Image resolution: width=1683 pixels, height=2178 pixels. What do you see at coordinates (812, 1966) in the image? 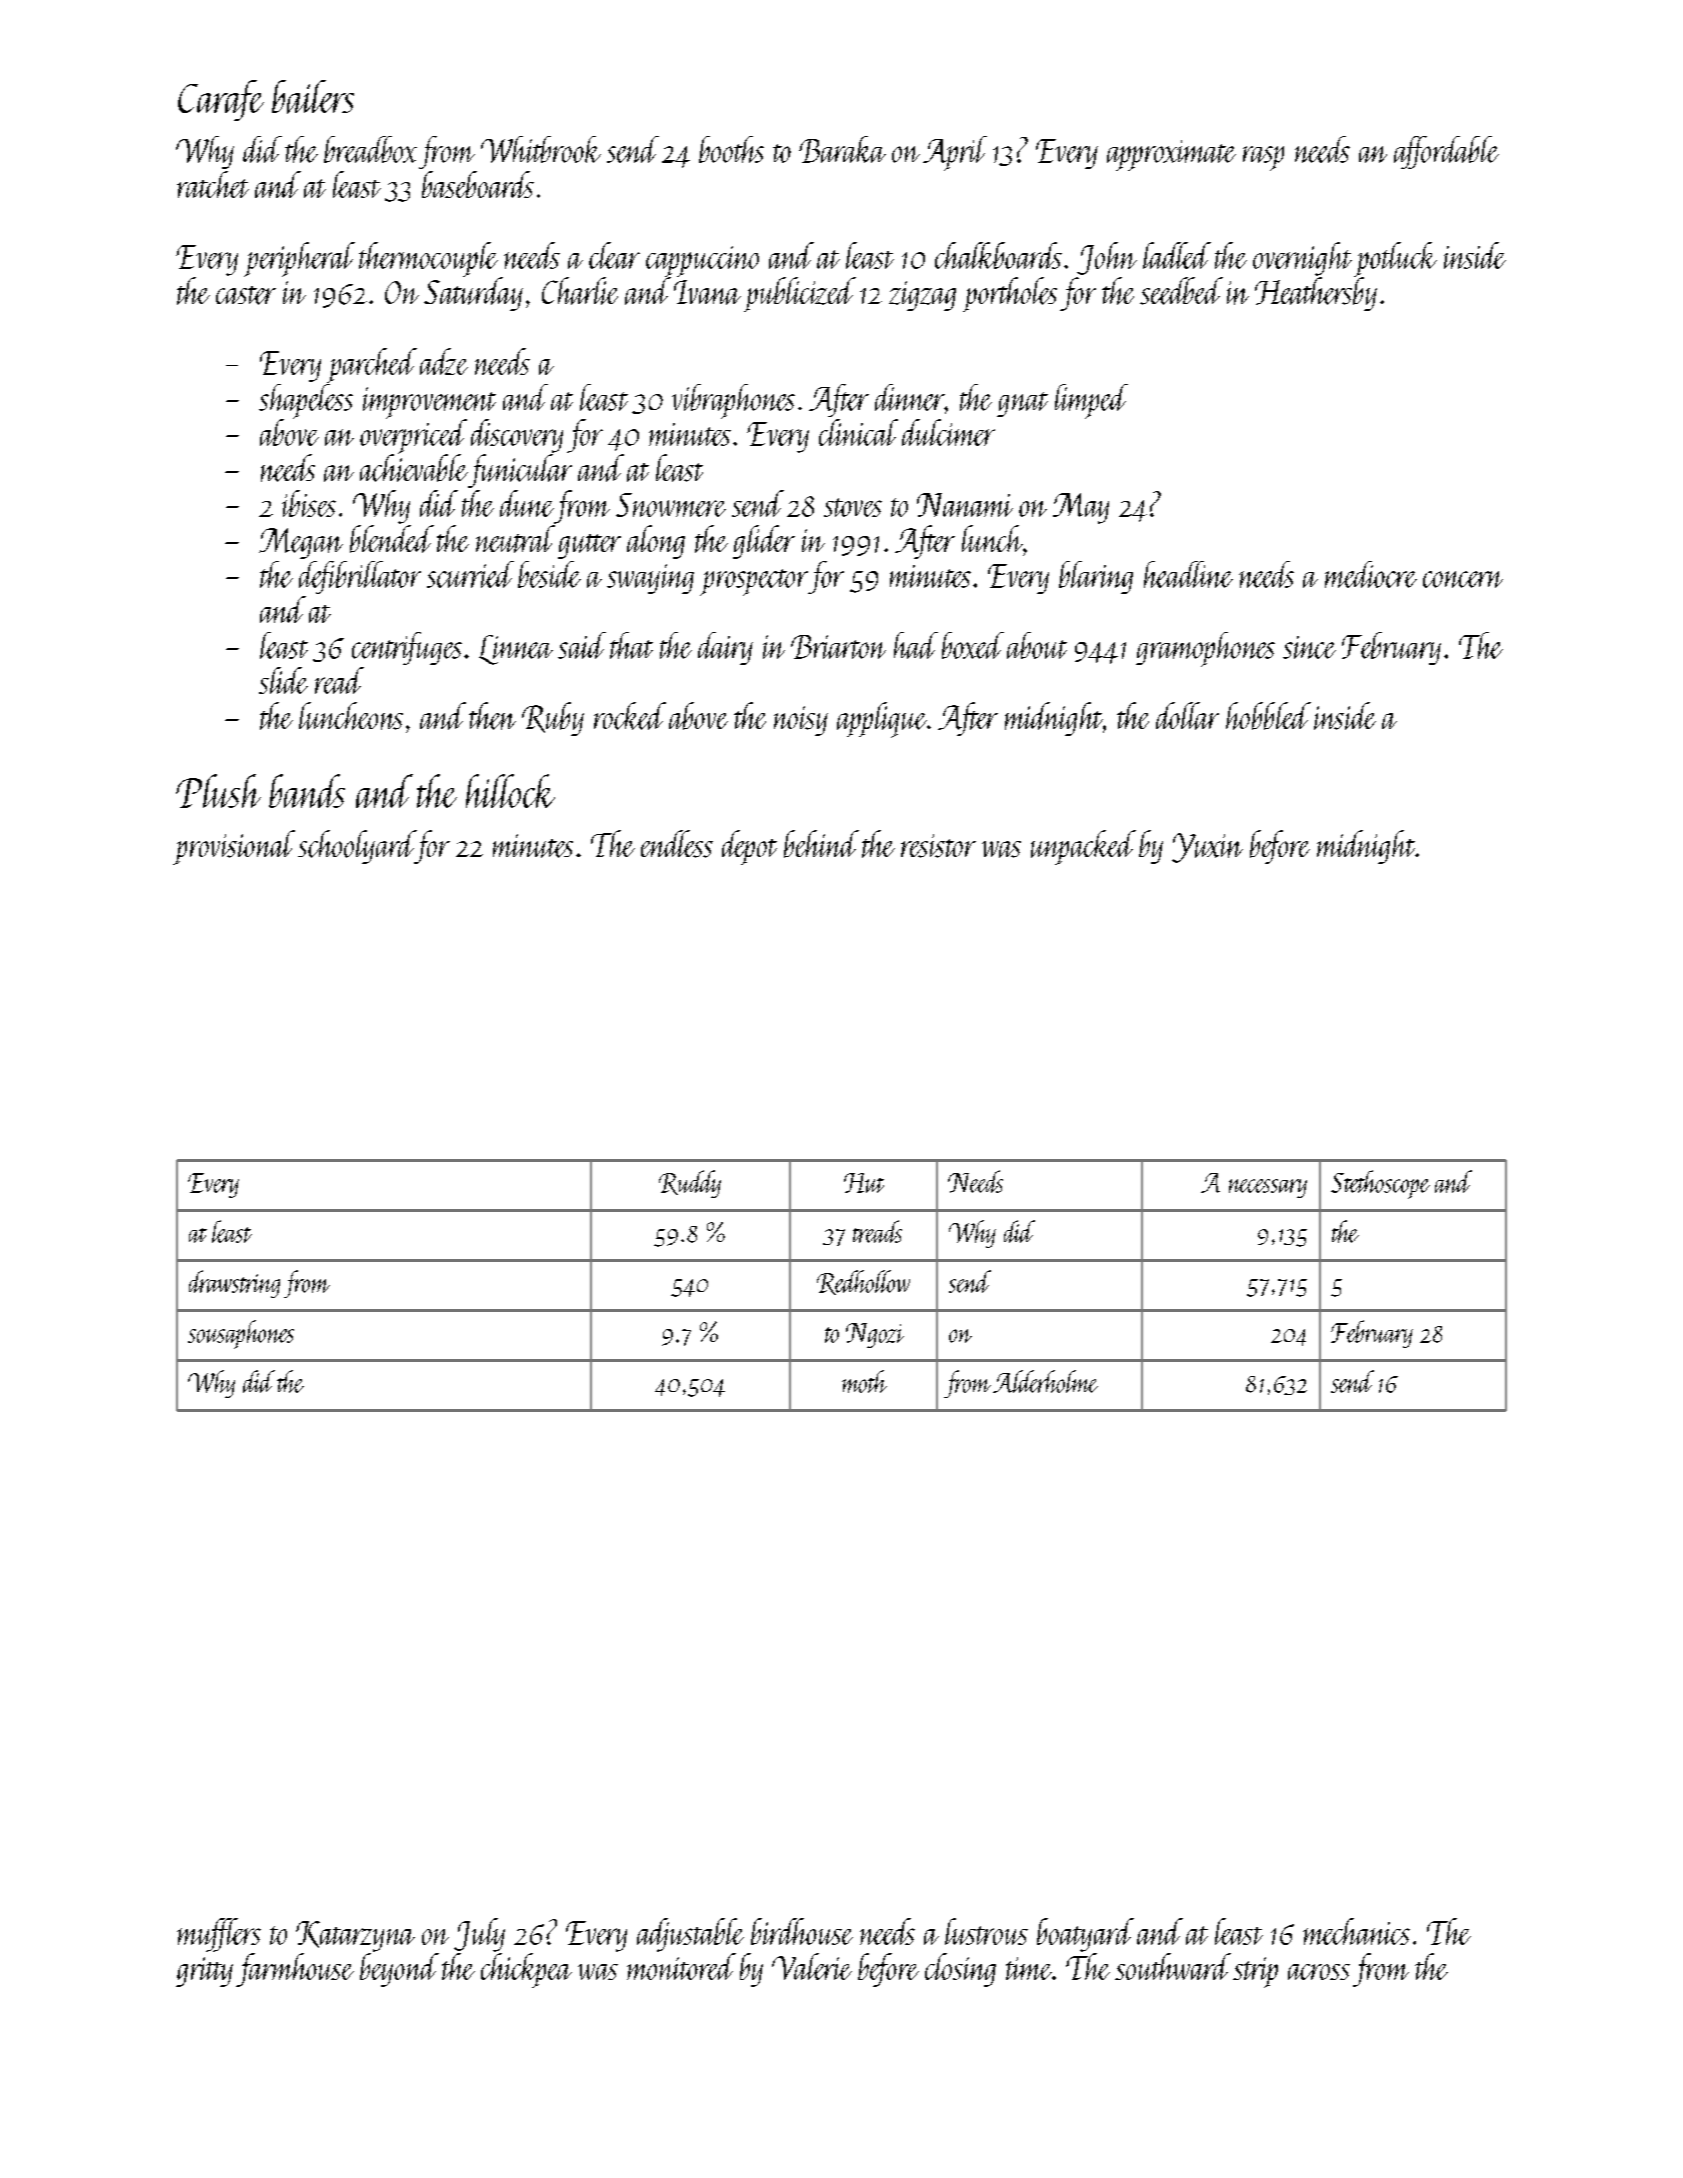
I see `Valerie` at bounding box center [812, 1966].
